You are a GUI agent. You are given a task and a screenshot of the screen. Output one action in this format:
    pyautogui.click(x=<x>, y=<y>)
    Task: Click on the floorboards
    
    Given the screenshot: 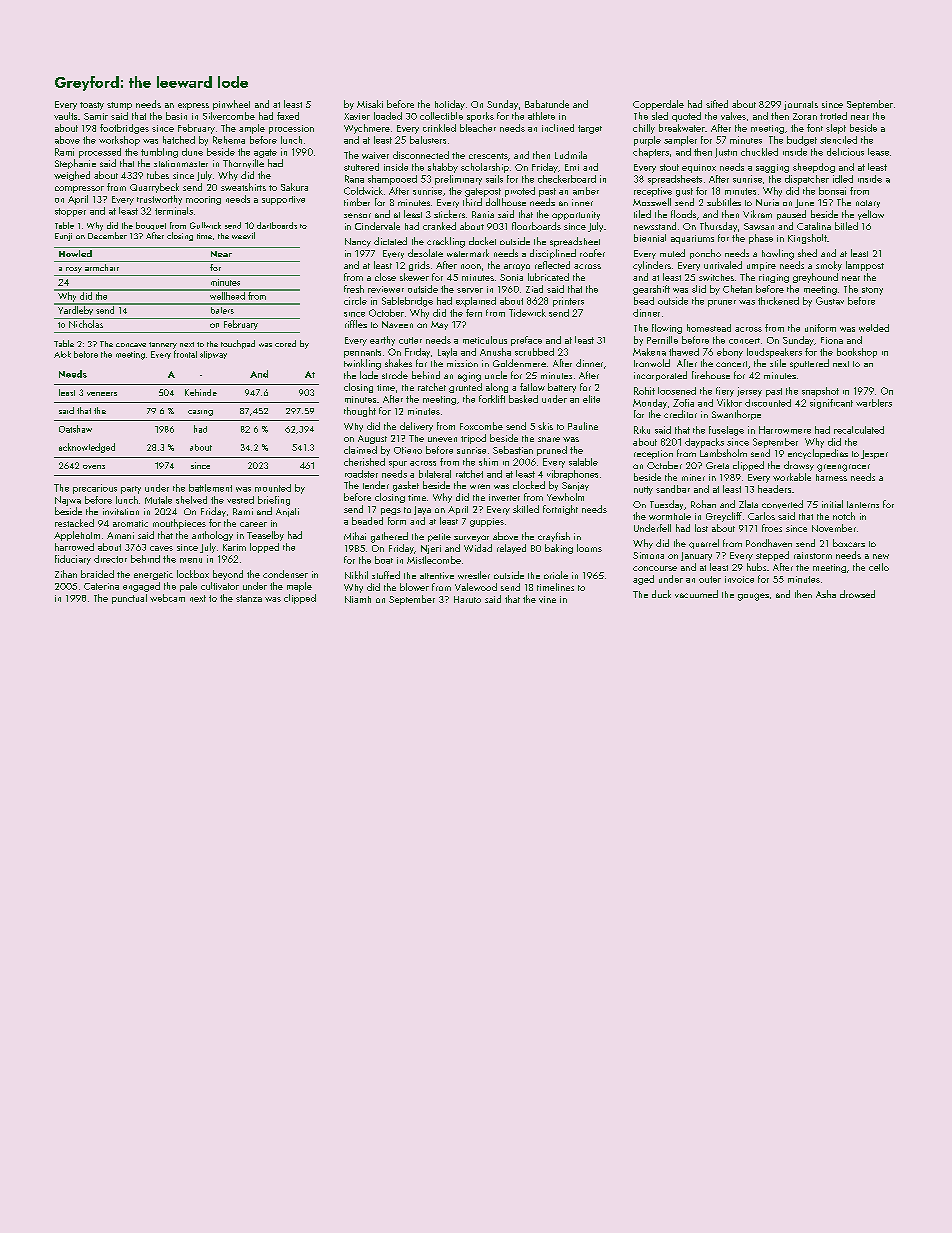 What is the action you would take?
    pyautogui.click(x=536, y=226)
